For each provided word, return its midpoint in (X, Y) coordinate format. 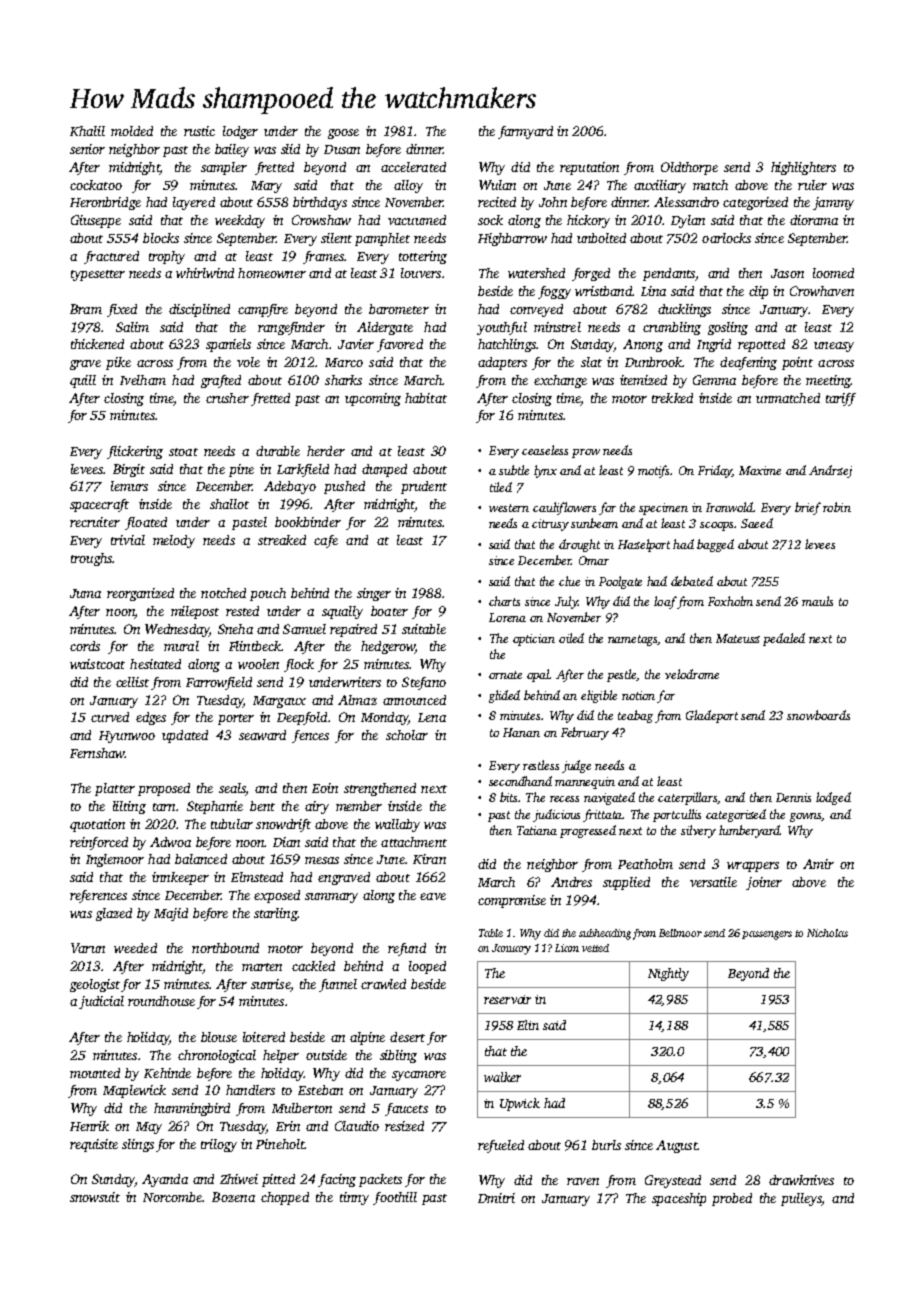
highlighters (803, 168)
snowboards (818, 715)
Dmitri (496, 1198)
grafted (221, 381)
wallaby (397, 825)
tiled (501, 487)
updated (185, 736)
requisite (94, 1145)
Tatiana (537, 830)
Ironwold (730, 507)
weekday (240, 221)
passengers (767, 935)
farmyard (525, 132)
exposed (277, 896)
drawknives (801, 1180)
